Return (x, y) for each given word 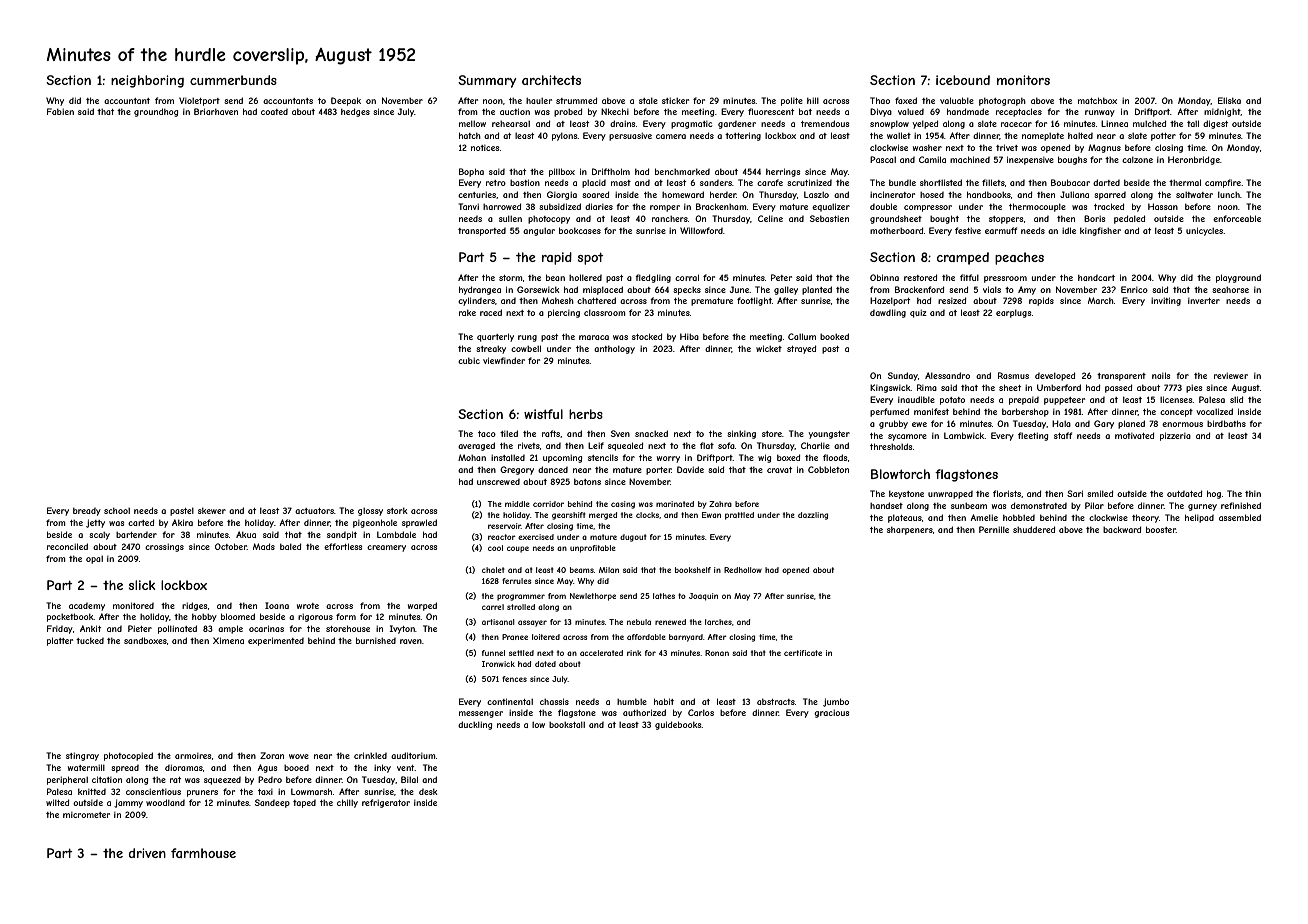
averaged (476, 446)
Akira (182, 522)
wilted (57, 802)
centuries (477, 194)
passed (1118, 388)
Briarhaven (216, 111)
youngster (829, 435)
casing (623, 505)
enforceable (1237, 218)
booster (1161, 529)
